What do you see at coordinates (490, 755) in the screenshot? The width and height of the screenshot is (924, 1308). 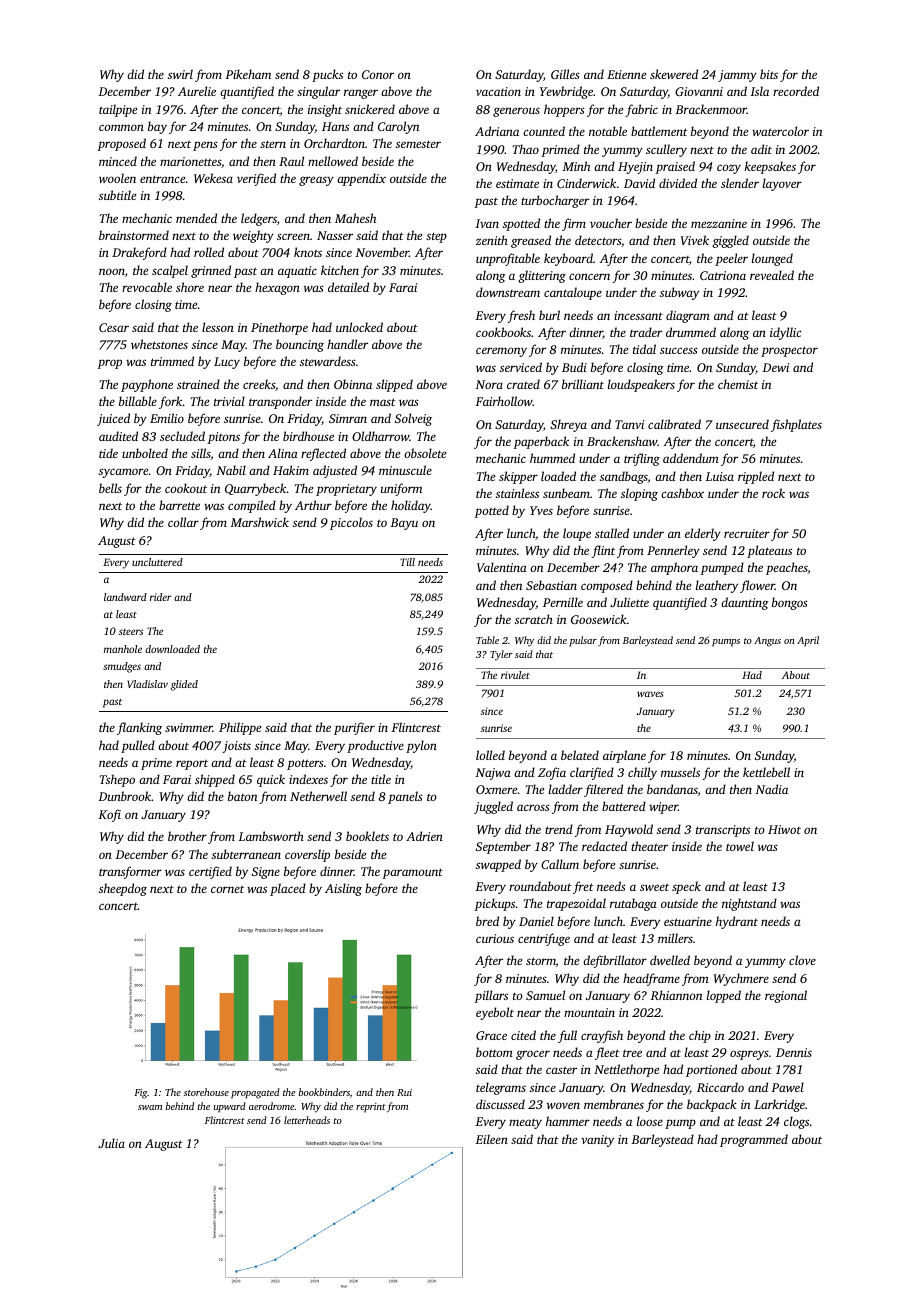 I see `lolled` at bounding box center [490, 755].
